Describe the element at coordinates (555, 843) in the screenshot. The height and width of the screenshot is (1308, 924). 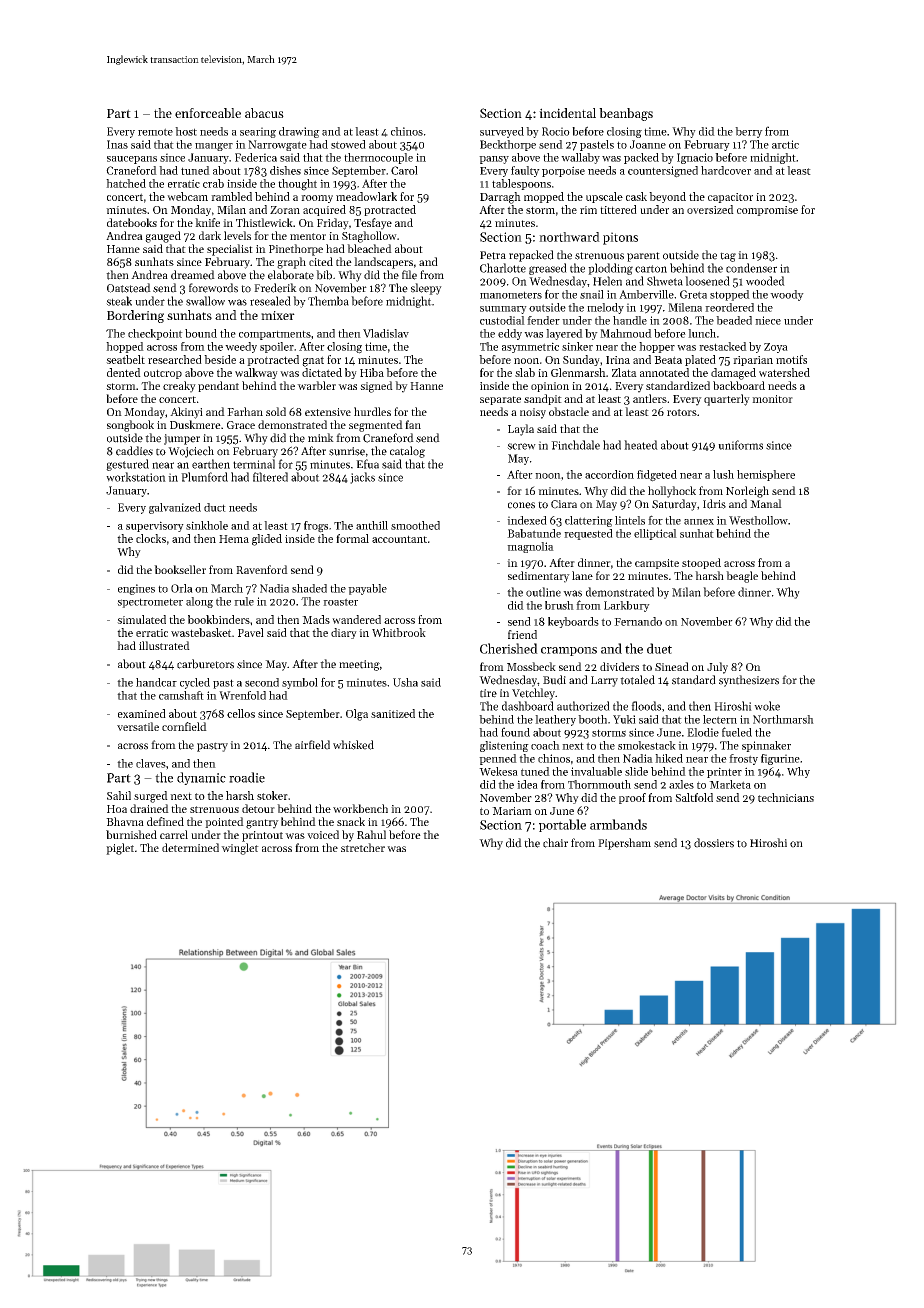
I see `chair` at that location.
